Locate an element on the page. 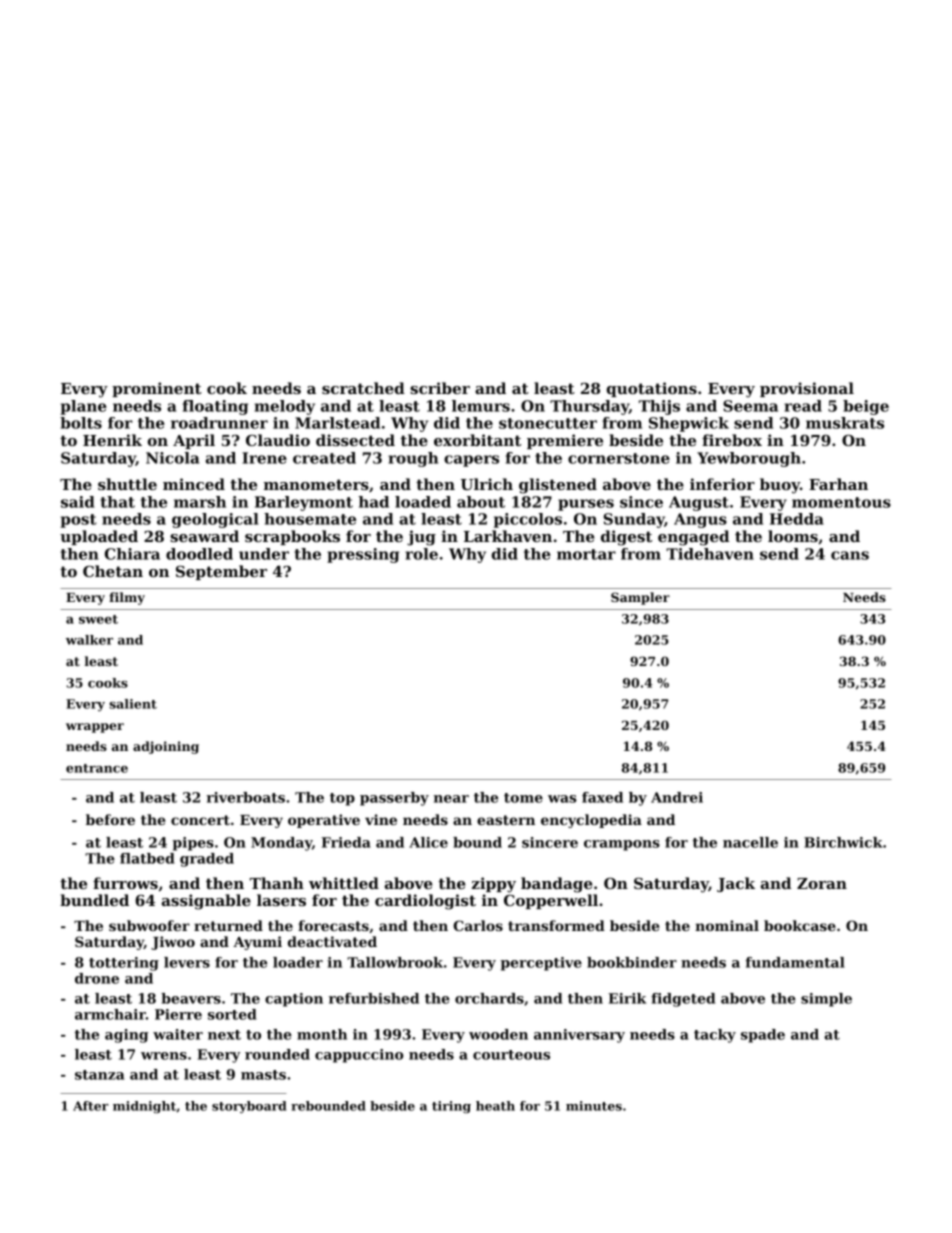 Image resolution: width=952 pixels, height=1233 pixels. minutes is located at coordinates (594, 1106).
